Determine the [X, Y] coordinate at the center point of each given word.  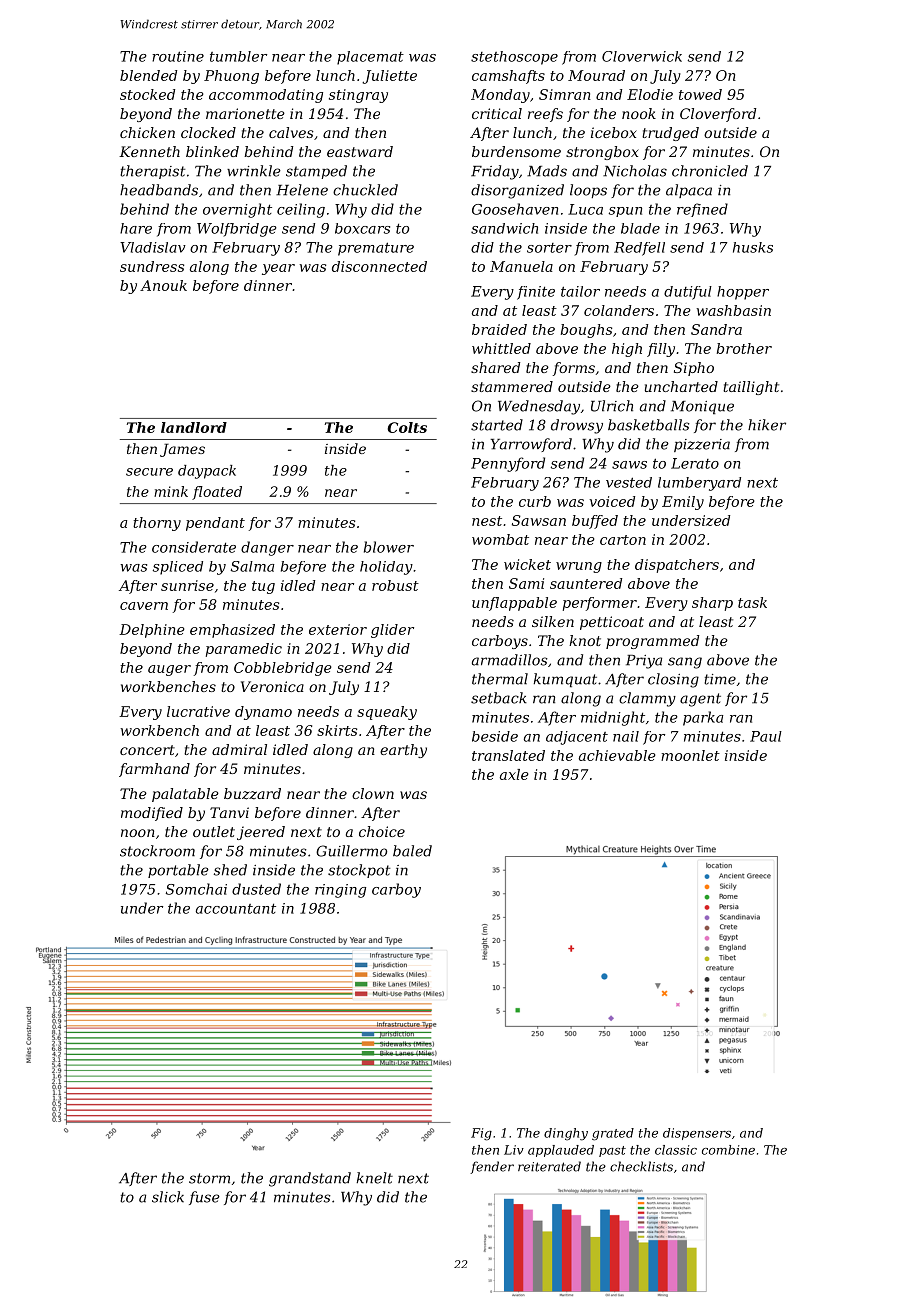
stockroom [157, 851]
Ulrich [612, 406]
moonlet [690, 755]
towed [700, 94]
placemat [370, 58]
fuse [204, 1198]
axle [514, 774]
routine [178, 56]
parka [703, 718]
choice [382, 831]
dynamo [263, 713]
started [497, 425]
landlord [194, 427]
